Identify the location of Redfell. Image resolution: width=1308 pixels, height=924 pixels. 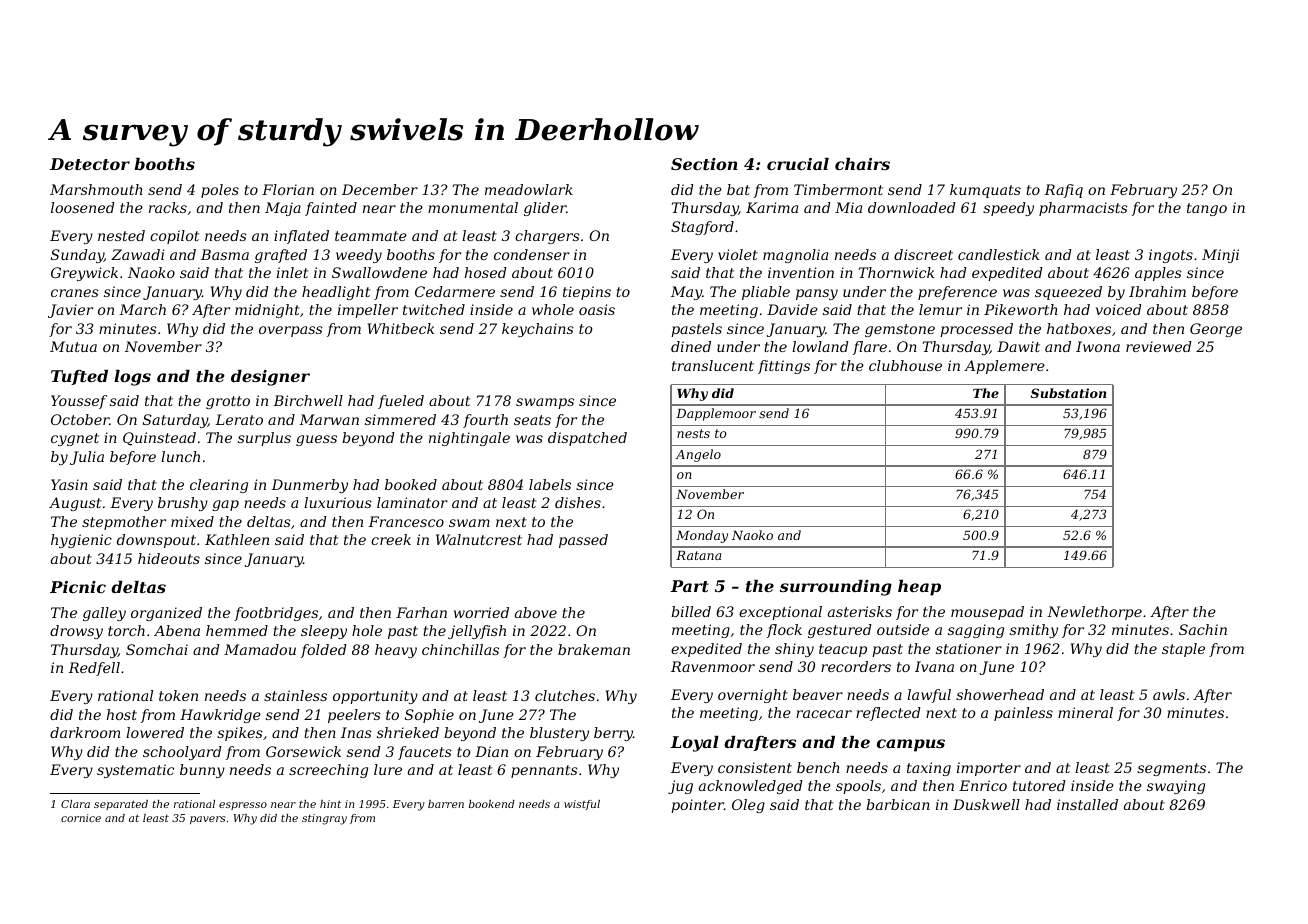
(94, 669).
